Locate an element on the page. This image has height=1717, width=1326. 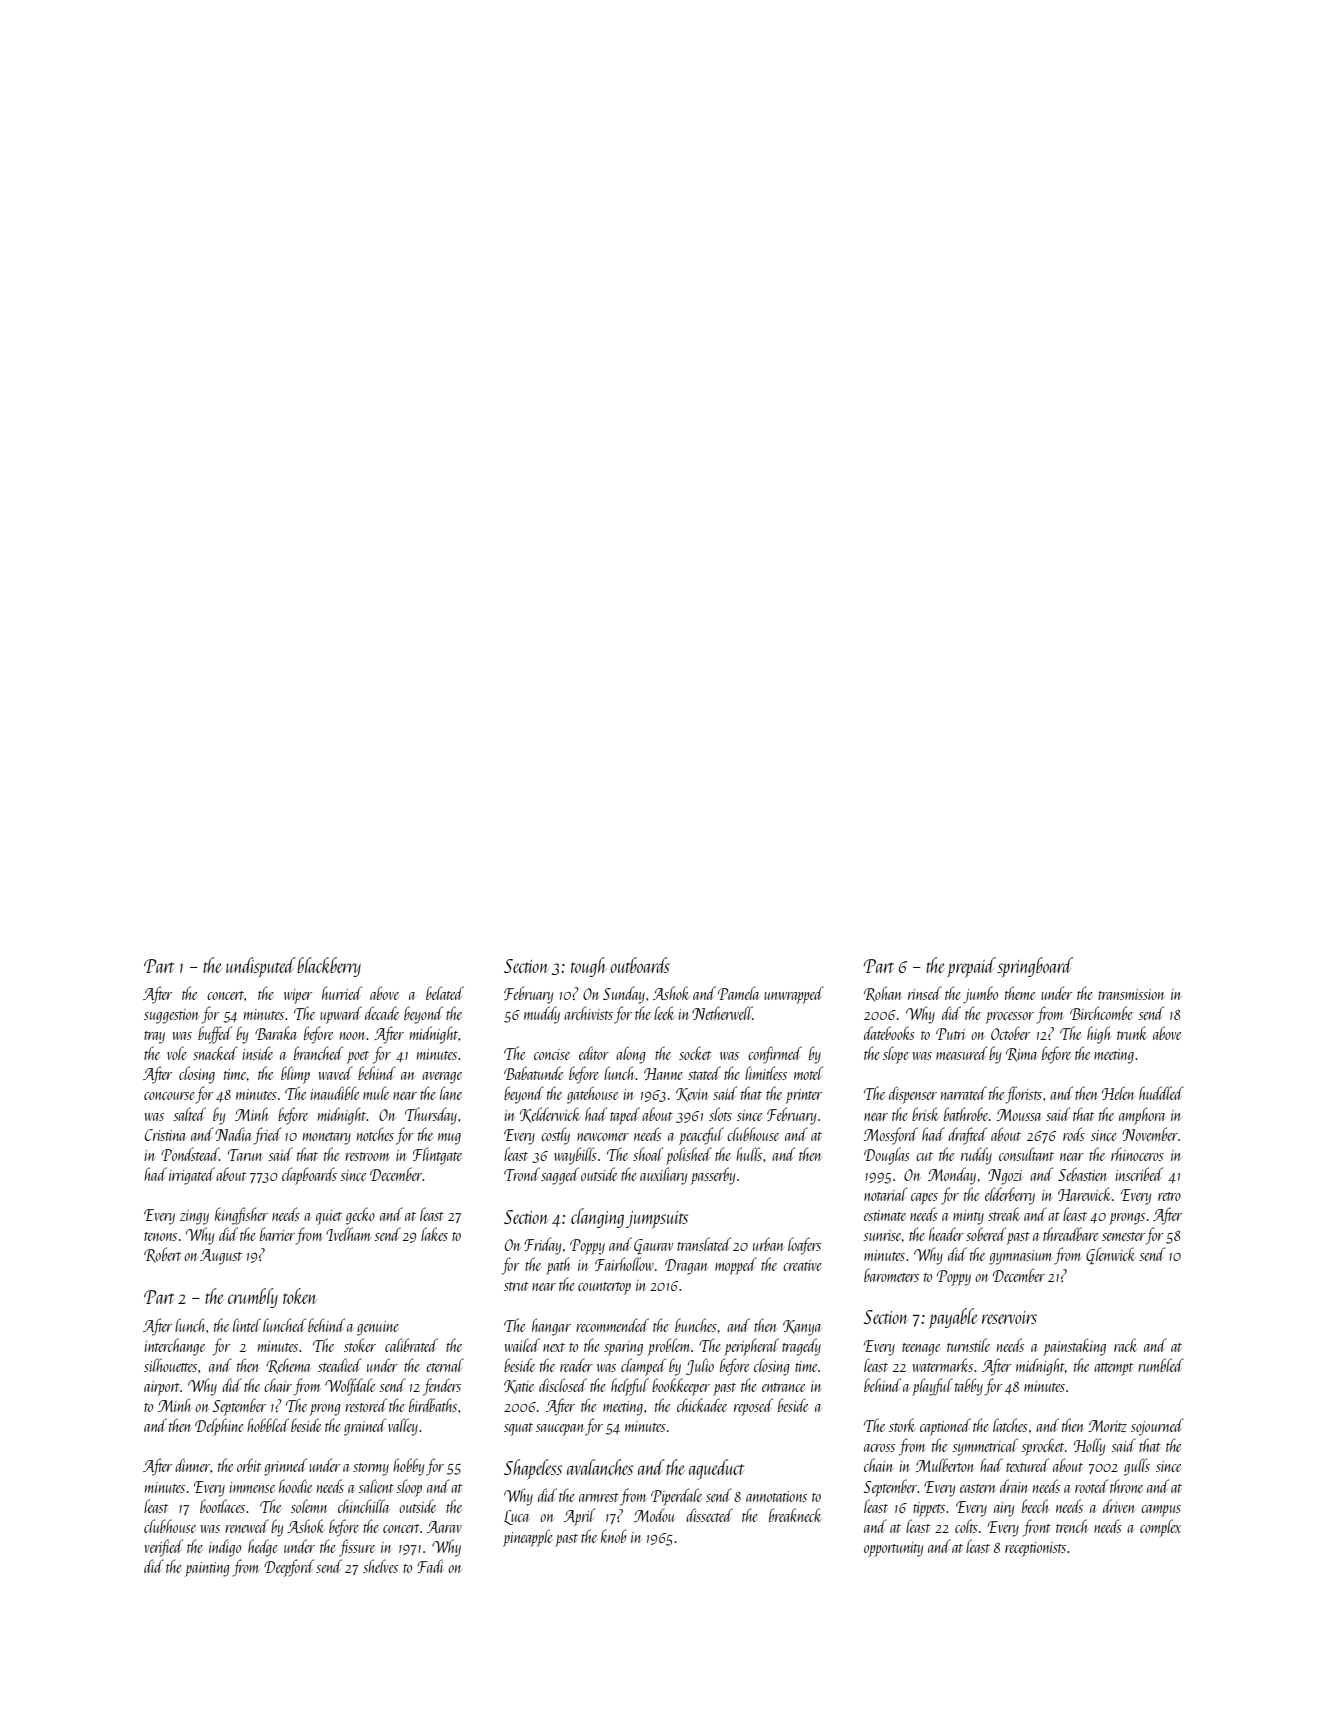
Deepford is located at coordinates (289, 1568).
